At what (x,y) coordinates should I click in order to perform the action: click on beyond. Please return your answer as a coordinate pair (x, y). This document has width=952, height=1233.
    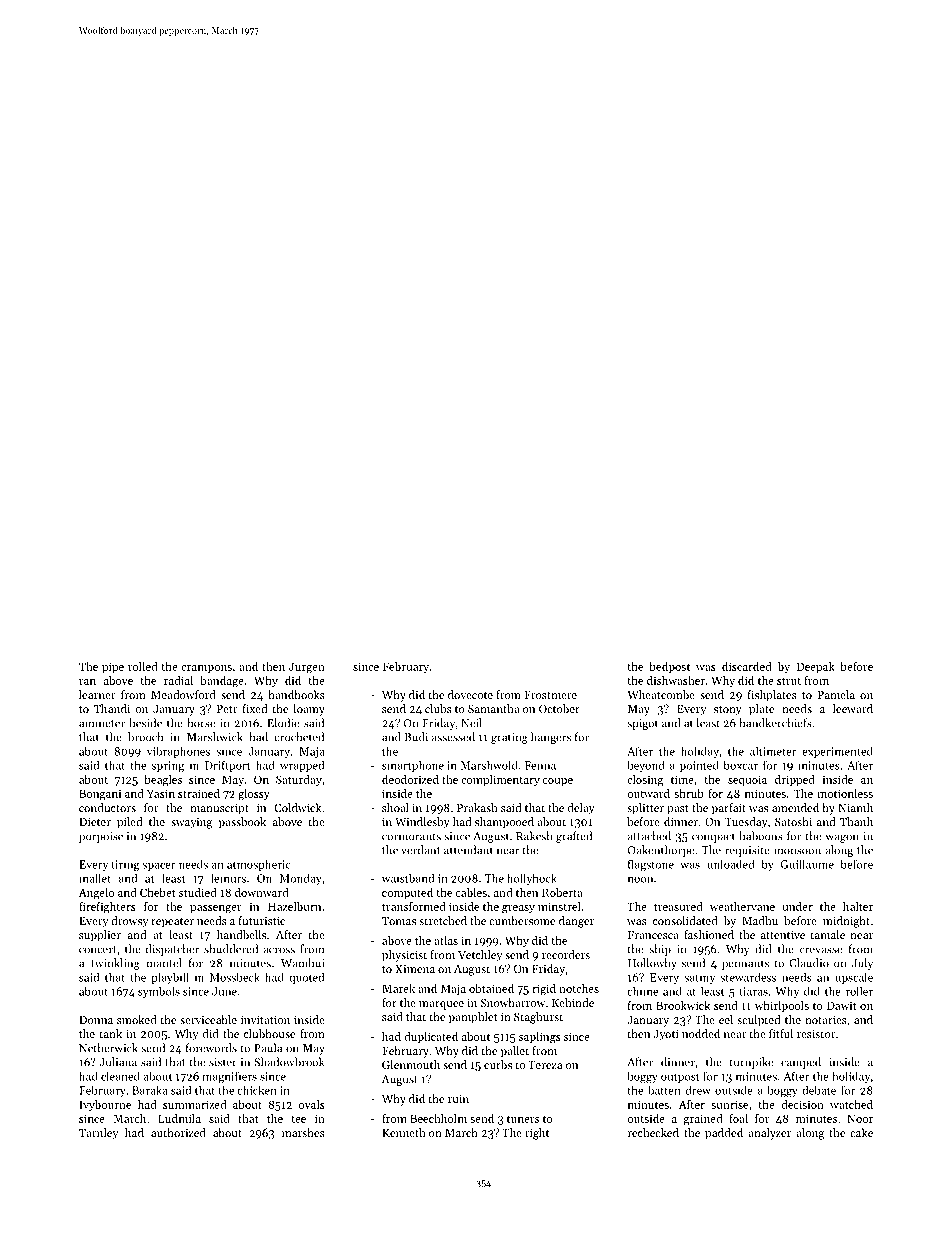
    Looking at the image, I should click on (646, 766).
